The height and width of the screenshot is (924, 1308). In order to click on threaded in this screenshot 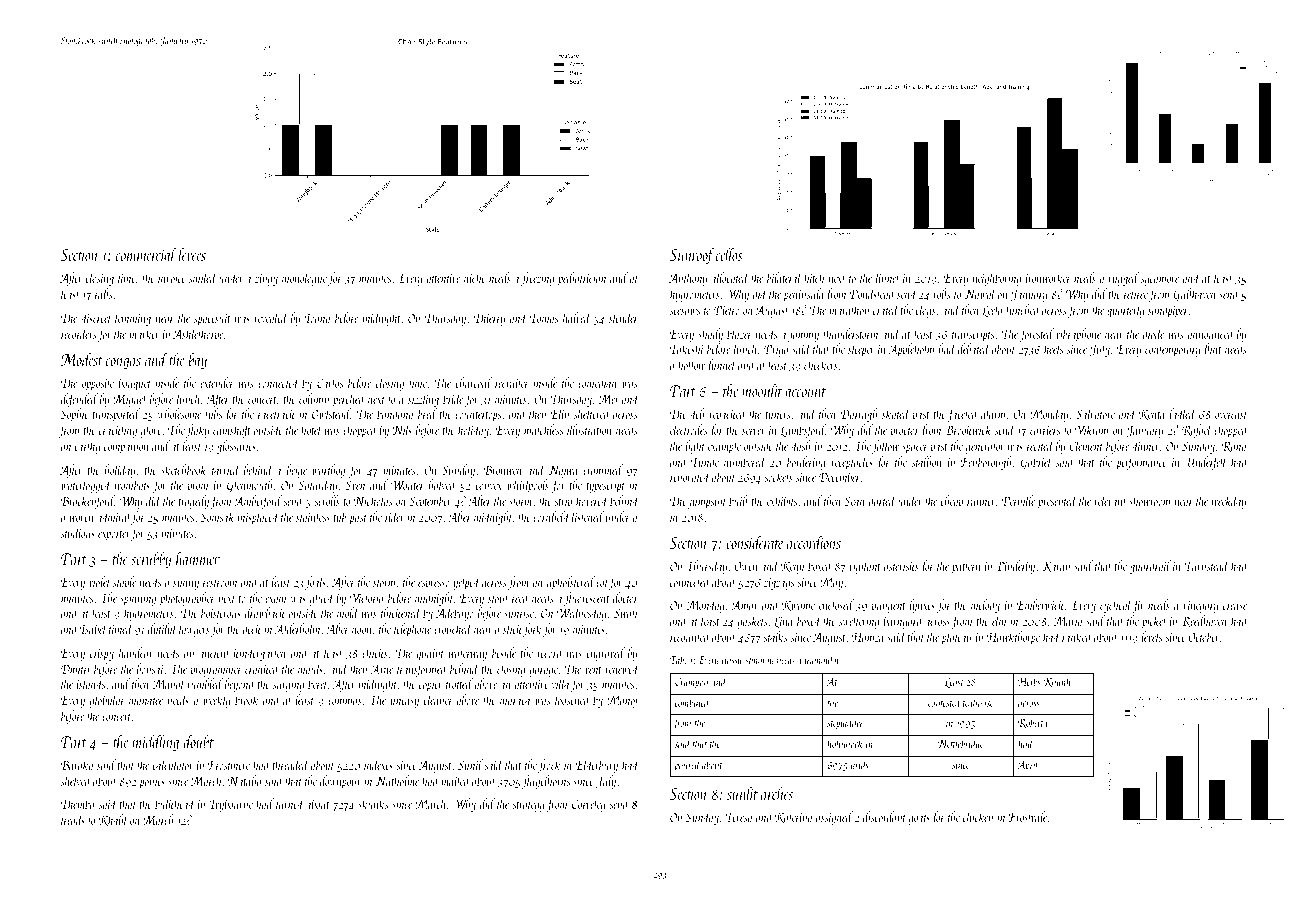, I will do `click(290, 764)`.
